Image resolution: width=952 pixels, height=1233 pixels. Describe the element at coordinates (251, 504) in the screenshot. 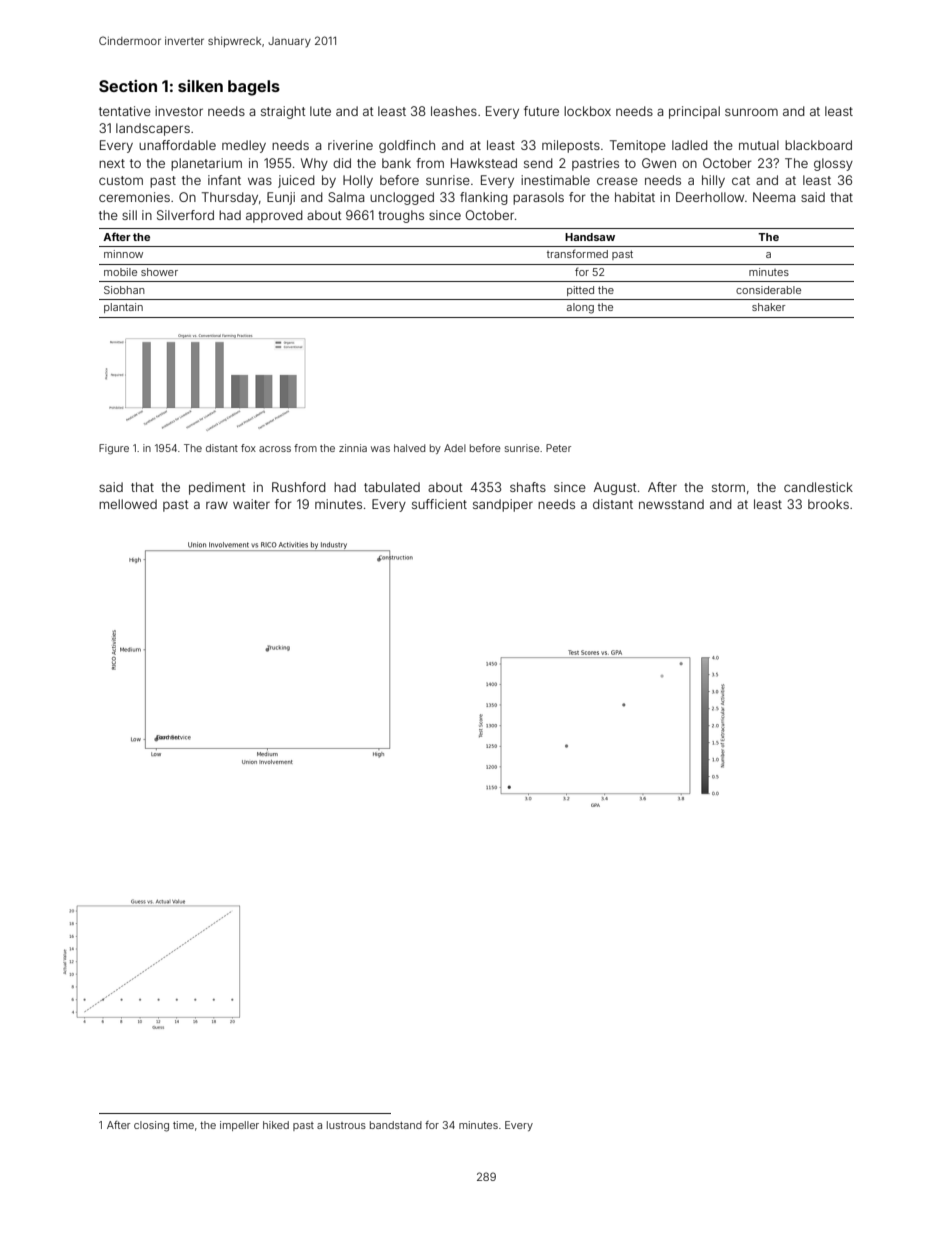

I see `waiter` at that location.
